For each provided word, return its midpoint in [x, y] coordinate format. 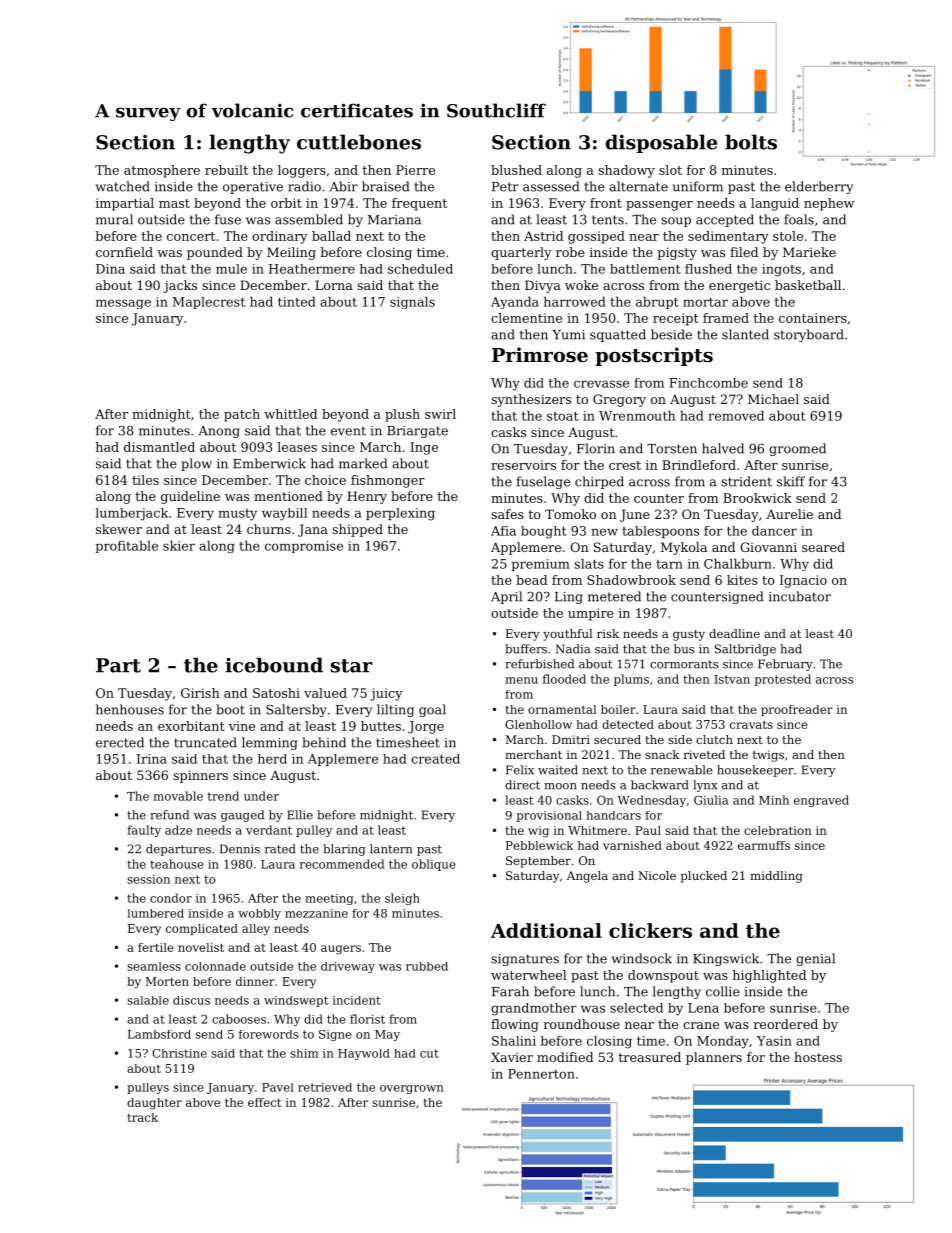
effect [264, 1102]
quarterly [521, 253]
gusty [689, 635]
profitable [127, 546]
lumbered [155, 913]
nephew [829, 204]
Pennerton [541, 1074]
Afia [503, 531]
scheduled [420, 269]
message [123, 304]
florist [367, 1019]
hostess [818, 1057]
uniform [698, 186]
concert [191, 236]
